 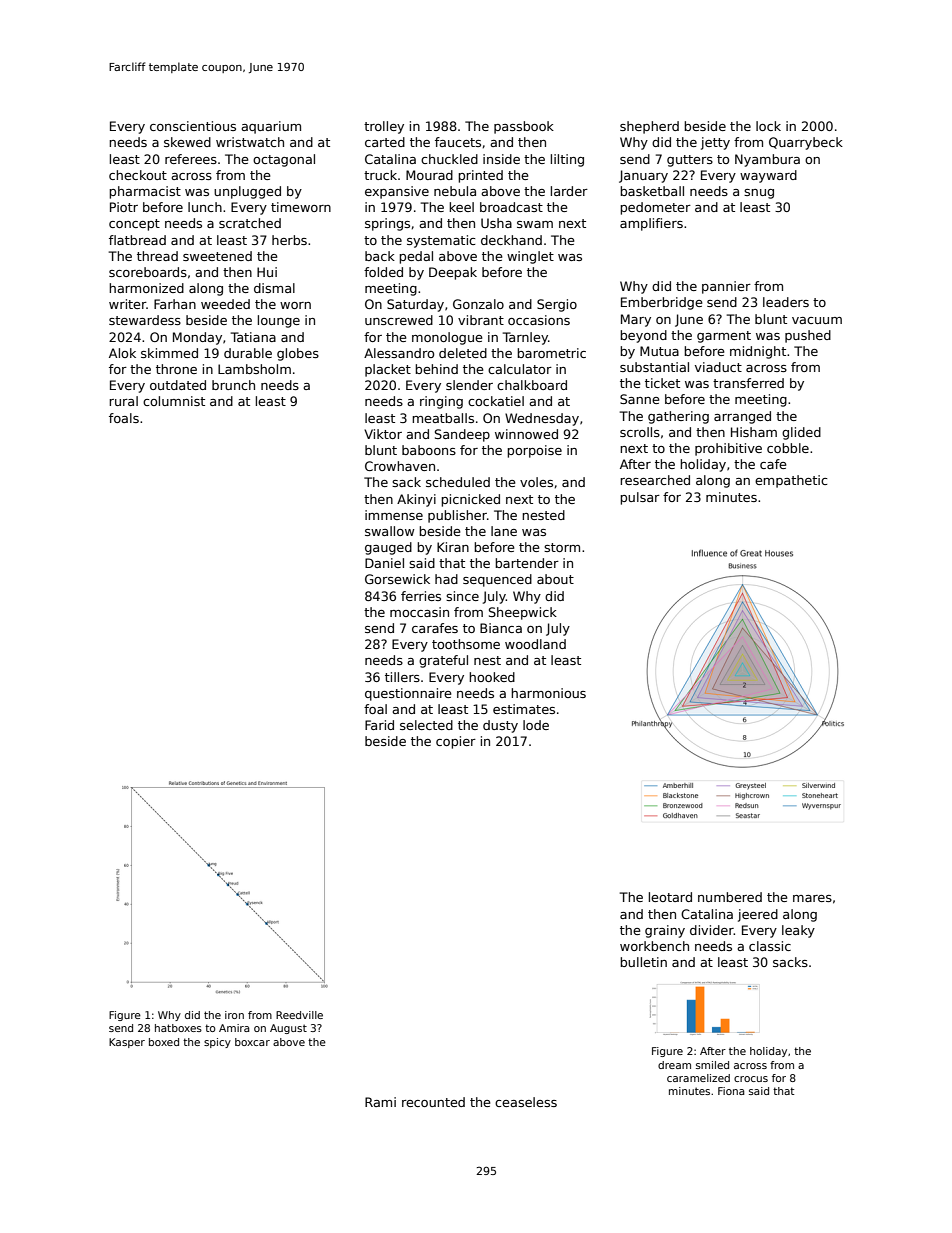 What do you see at coordinates (726, 287) in the document?
I see `pannier` at bounding box center [726, 287].
